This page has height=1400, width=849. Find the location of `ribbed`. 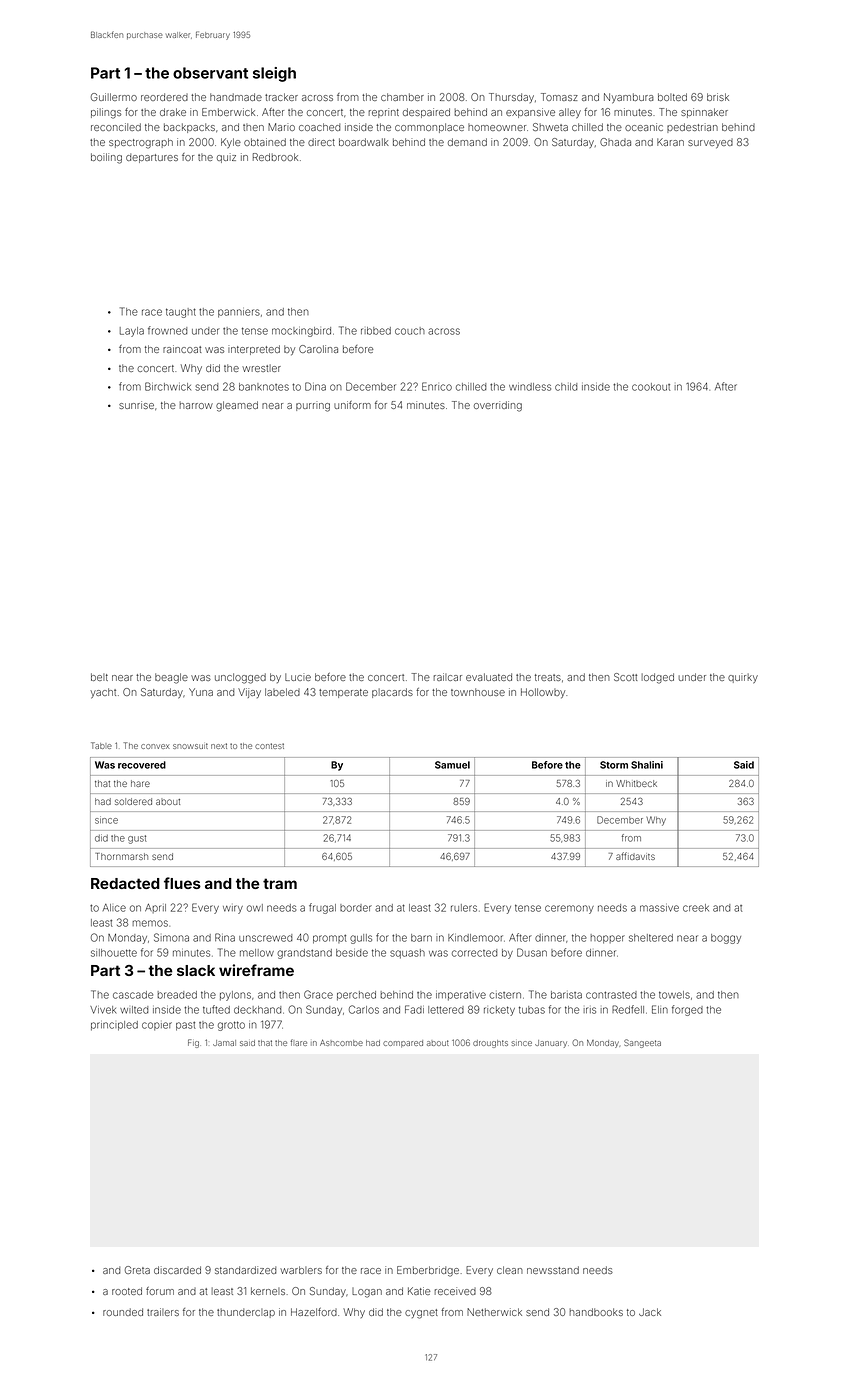

ribbed is located at coordinates (376, 331).
